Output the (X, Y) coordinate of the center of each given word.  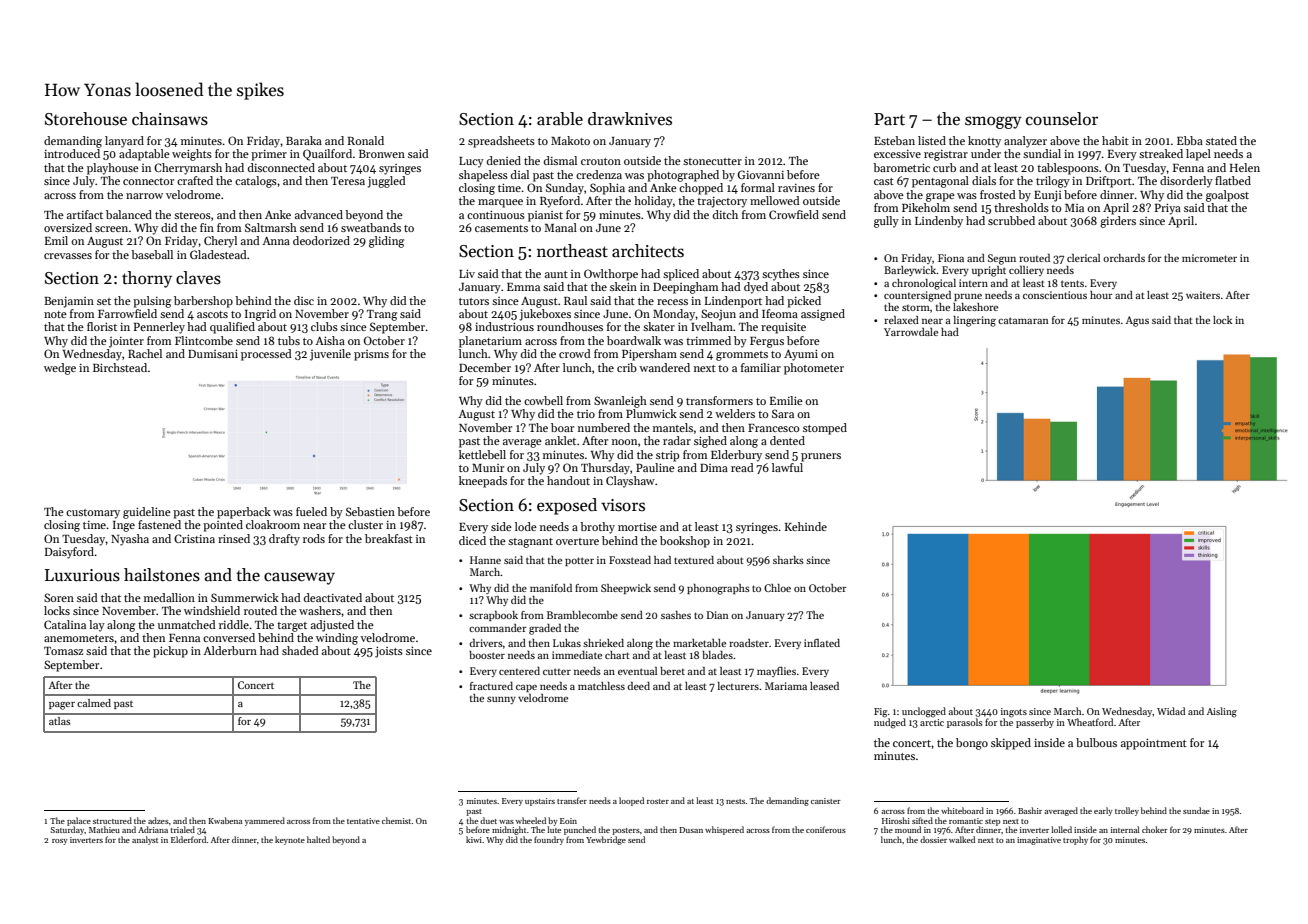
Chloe (777, 588)
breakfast (389, 538)
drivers (486, 643)
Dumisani (213, 353)
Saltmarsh (271, 227)
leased (824, 686)
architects (648, 251)
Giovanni (760, 174)
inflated (822, 643)
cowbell (543, 400)
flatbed (1233, 180)
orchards (1124, 258)
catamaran (1023, 320)
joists (389, 652)
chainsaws (170, 119)
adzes (158, 820)
